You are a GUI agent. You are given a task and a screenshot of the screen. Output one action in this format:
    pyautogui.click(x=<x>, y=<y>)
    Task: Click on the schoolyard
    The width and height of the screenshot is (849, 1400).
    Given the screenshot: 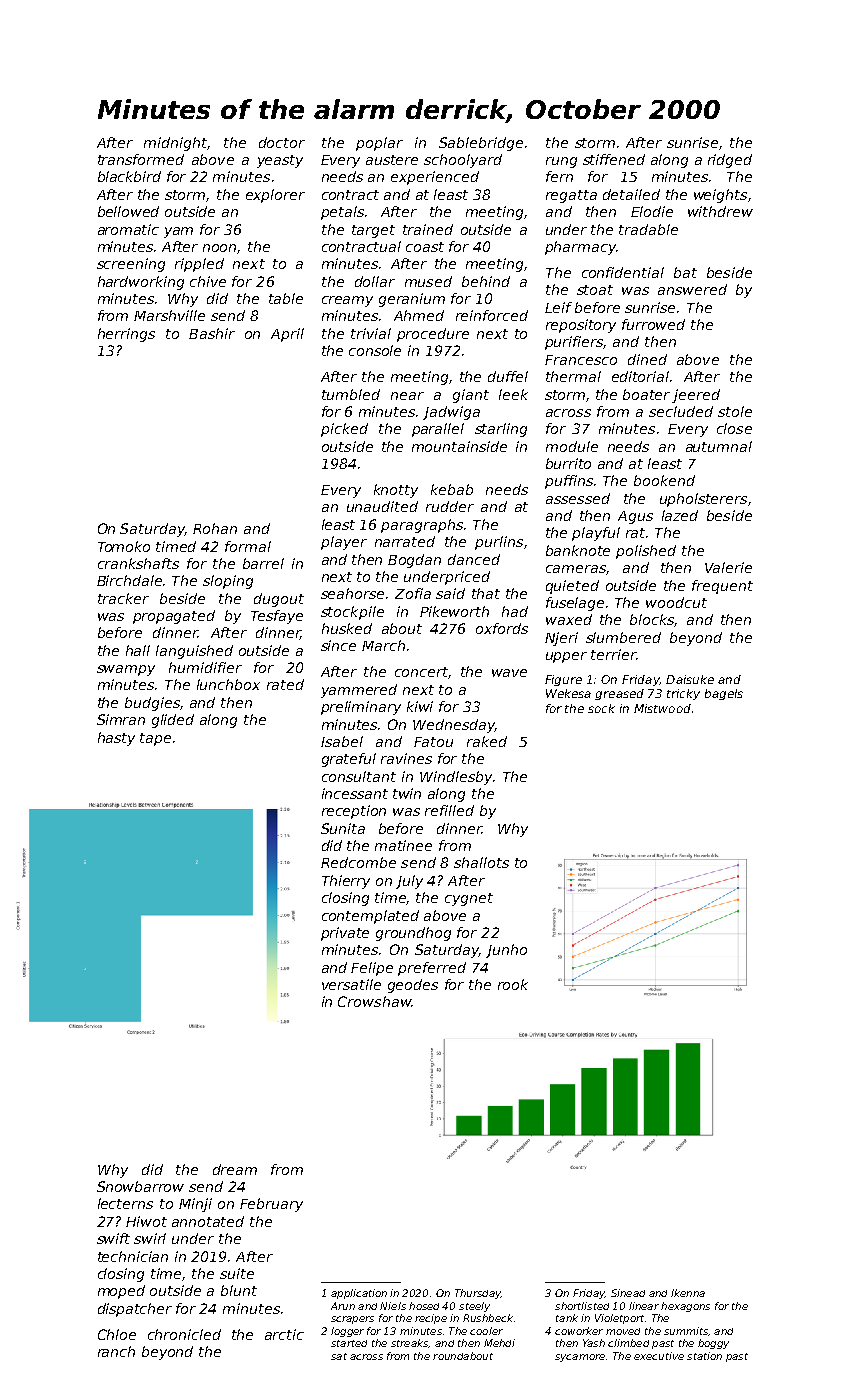 What is the action you would take?
    pyautogui.click(x=463, y=161)
